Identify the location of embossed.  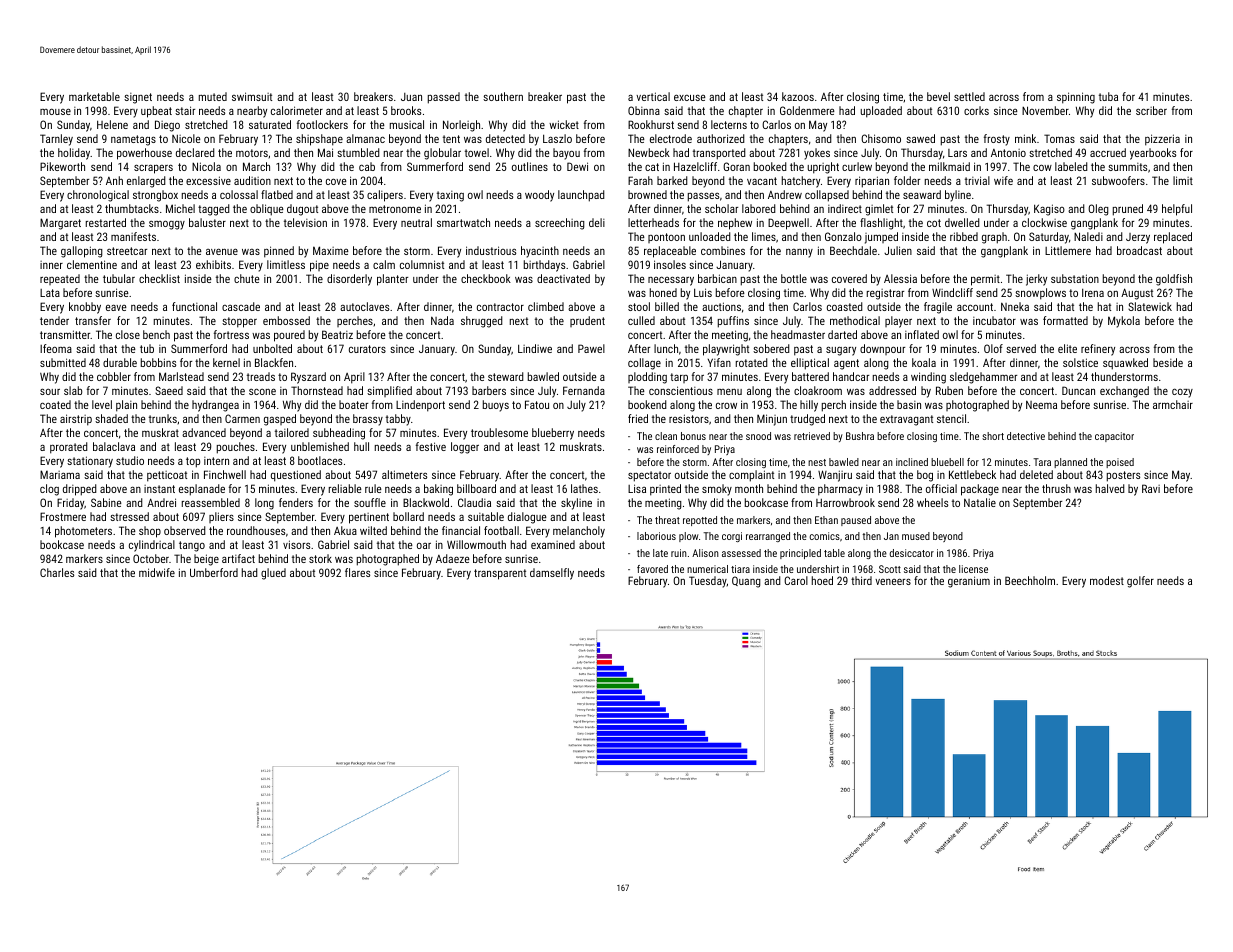
(286, 320).
